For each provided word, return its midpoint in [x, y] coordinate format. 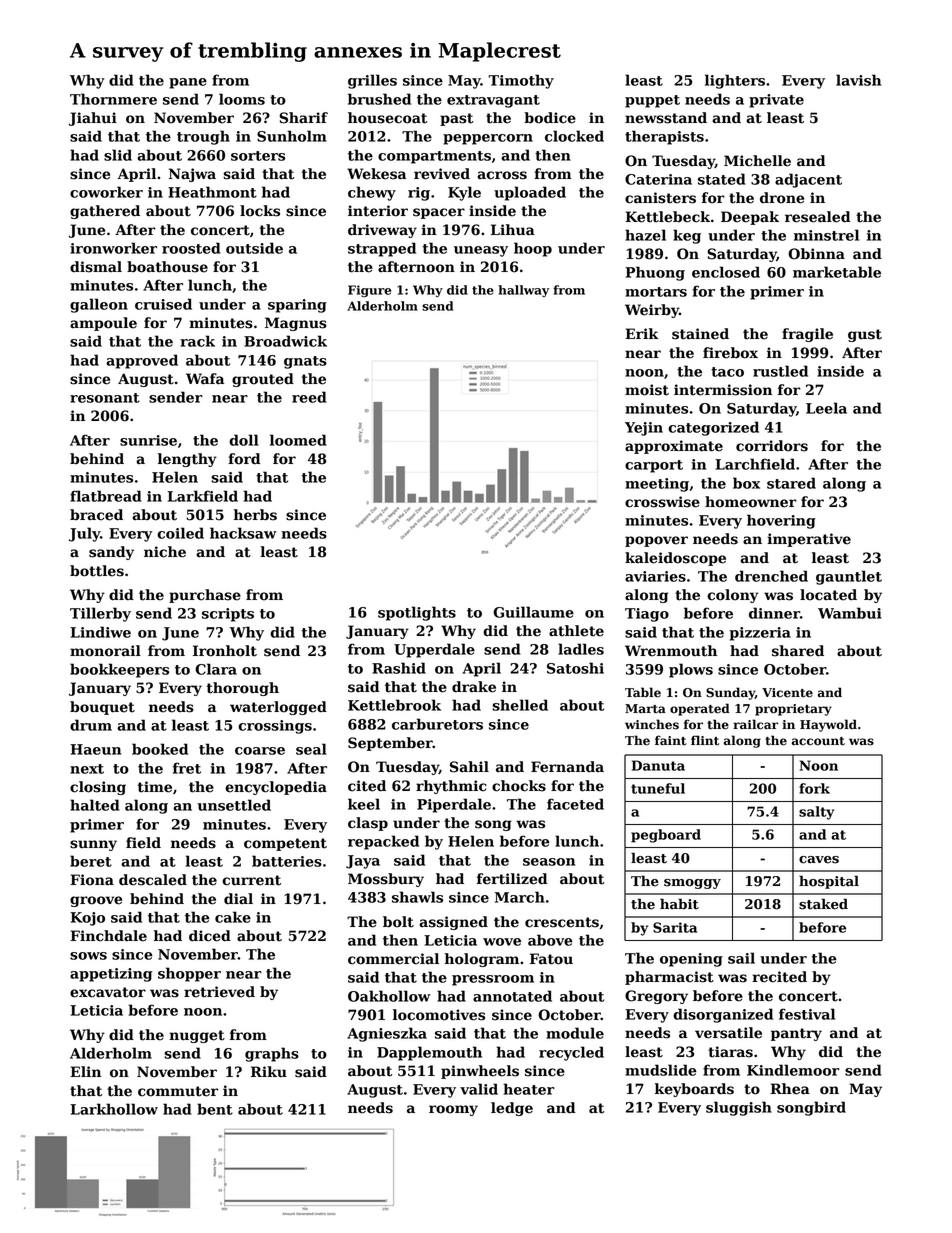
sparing [297, 306]
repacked [383, 842]
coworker [106, 192]
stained [700, 334]
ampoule [103, 324]
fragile [807, 335]
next [87, 769]
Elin [85, 1071]
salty [816, 813]
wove [502, 942]
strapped [382, 249]
